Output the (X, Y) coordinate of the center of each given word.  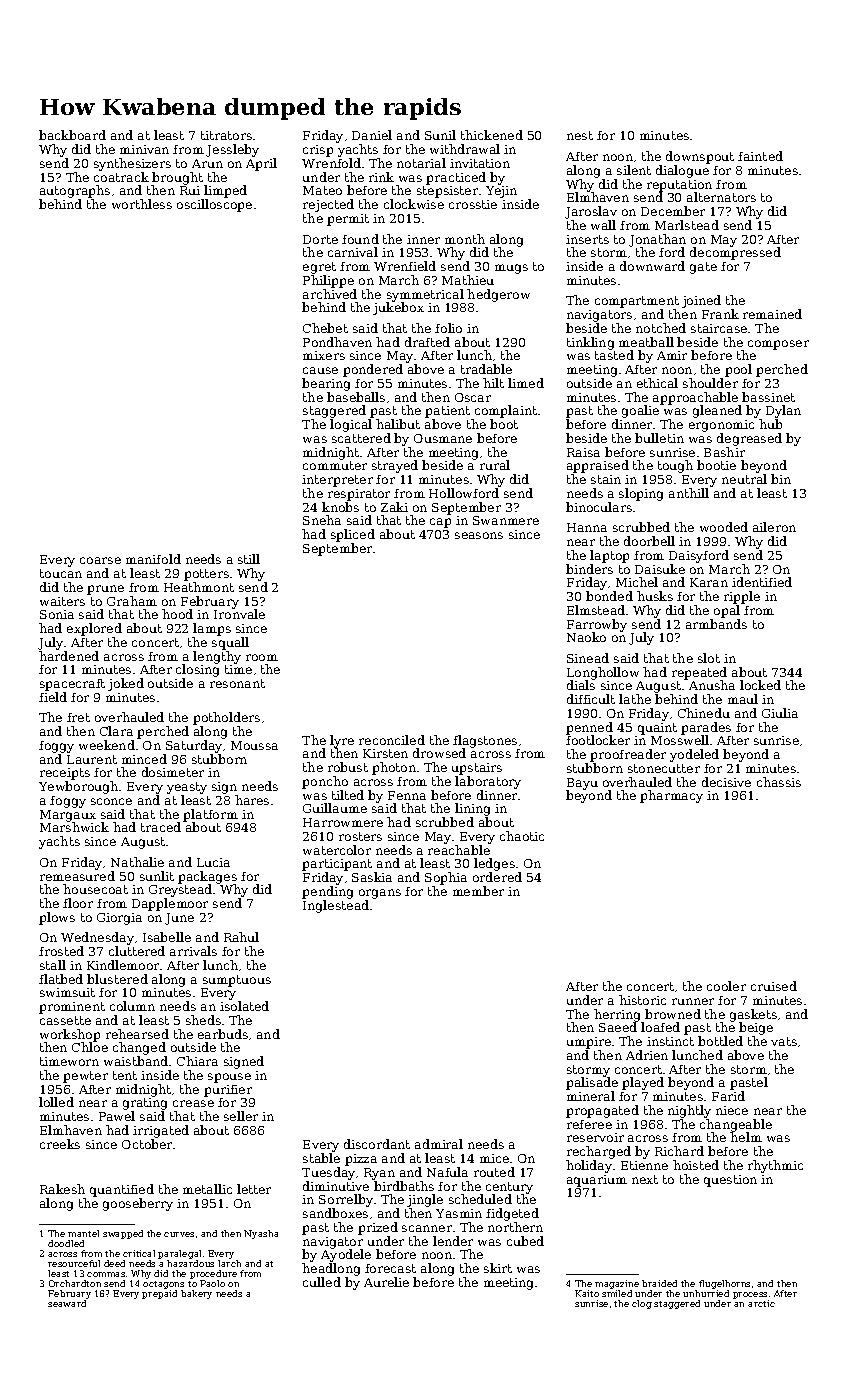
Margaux (68, 816)
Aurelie (386, 1282)
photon (394, 768)
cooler (726, 986)
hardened (69, 656)
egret (319, 268)
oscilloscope (214, 205)
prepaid (159, 1294)
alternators (721, 197)
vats (784, 1041)
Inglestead (336, 906)
